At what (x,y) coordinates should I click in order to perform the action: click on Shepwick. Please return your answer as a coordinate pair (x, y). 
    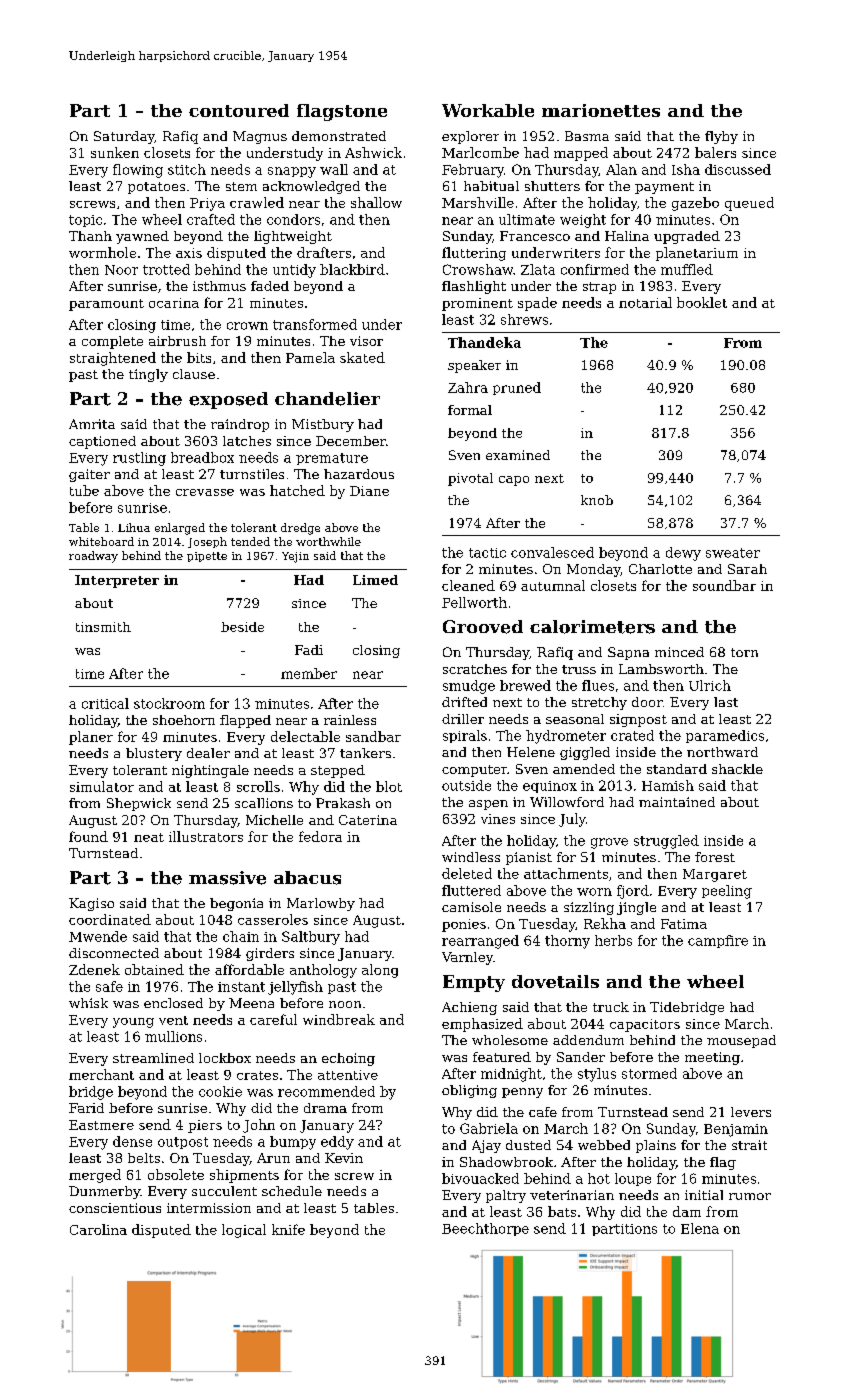
    Looking at the image, I should click on (139, 804).
